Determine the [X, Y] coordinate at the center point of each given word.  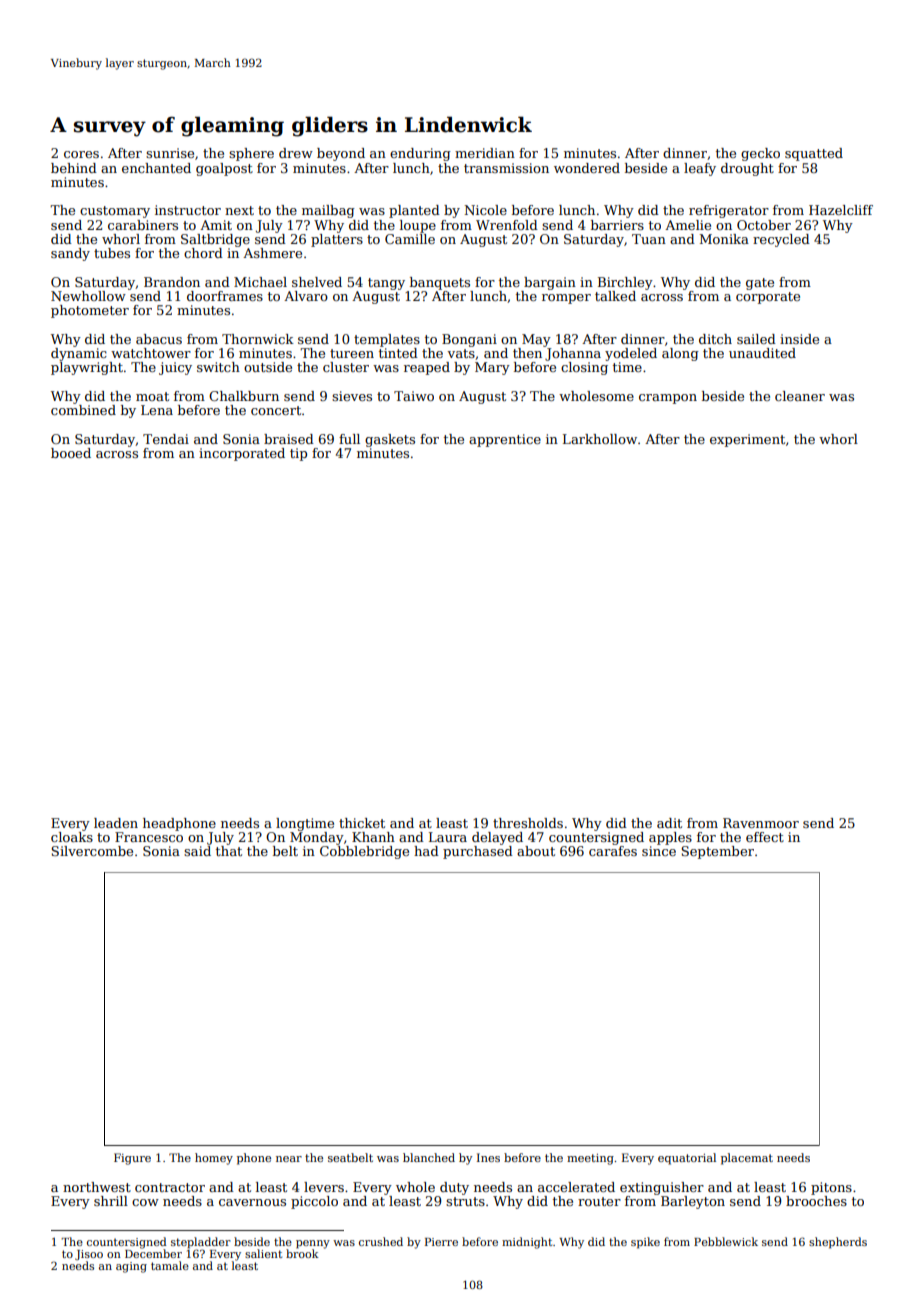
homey [214, 1159]
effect [765, 837]
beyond [341, 154]
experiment [747, 440]
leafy [700, 169]
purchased [478, 852]
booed [71, 453]
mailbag [328, 211]
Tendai [166, 439]
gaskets [390, 440]
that [229, 851]
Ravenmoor [761, 823]
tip [298, 454]
